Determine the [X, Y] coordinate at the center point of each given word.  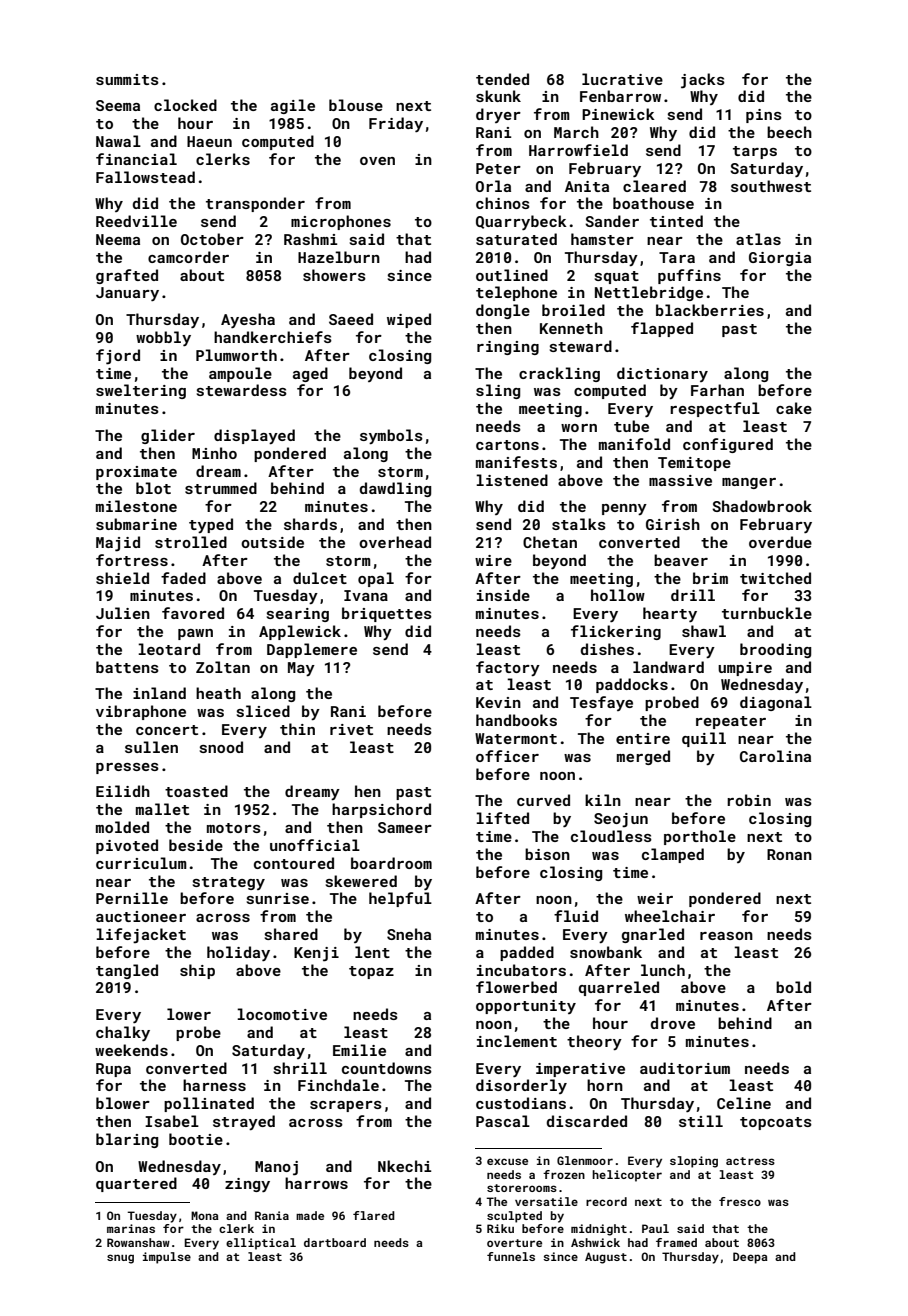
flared [374, 1215]
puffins [689, 276]
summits [127, 79]
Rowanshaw [138, 1242]
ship [197, 971]
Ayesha [248, 320]
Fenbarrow [620, 96]
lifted [502, 818]
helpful [400, 899]
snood [221, 747]
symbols [391, 436]
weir [655, 898]
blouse [356, 105]
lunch [663, 970]
